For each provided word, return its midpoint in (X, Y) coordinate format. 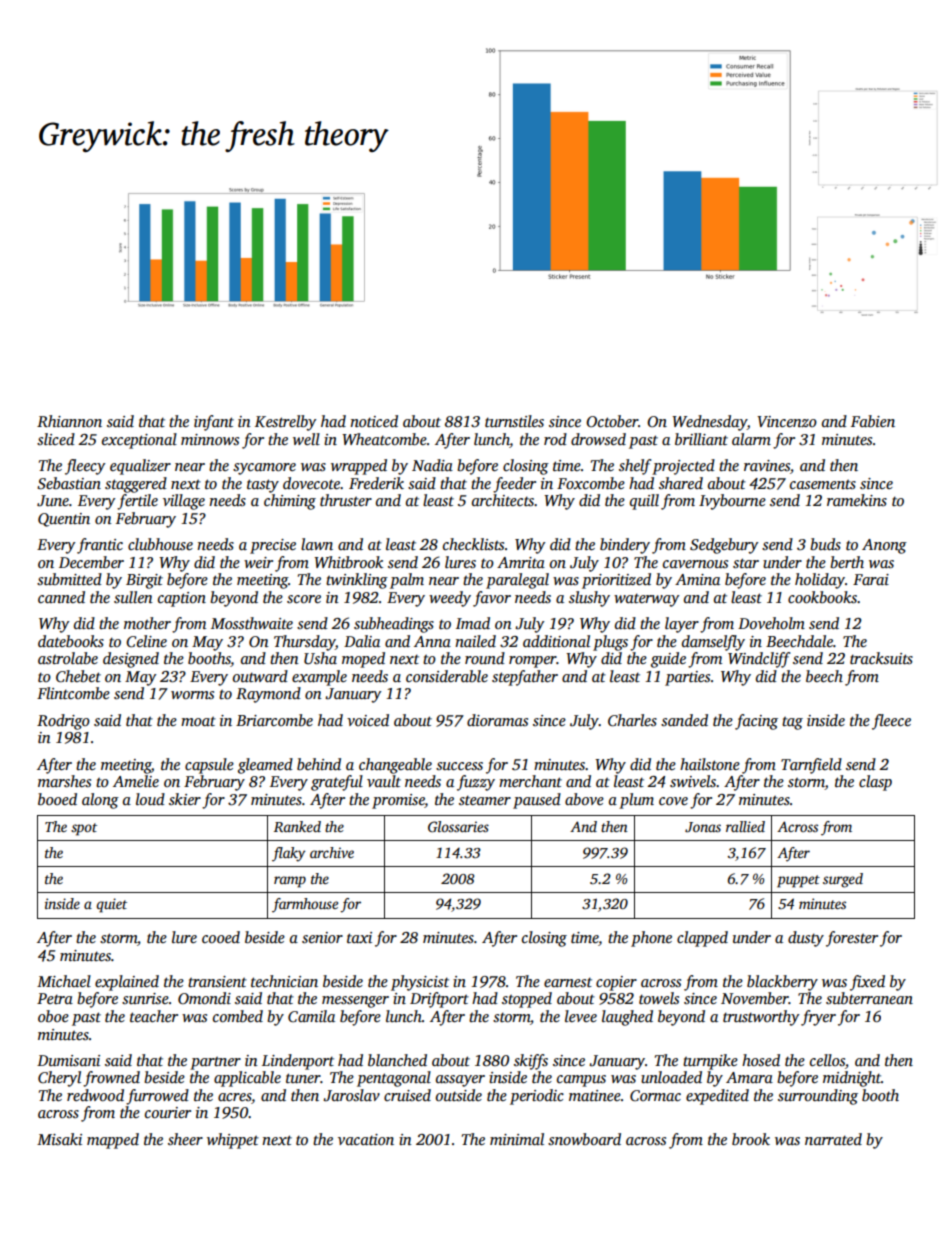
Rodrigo (63, 722)
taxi (359, 937)
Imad (473, 623)
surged (843, 880)
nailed (475, 641)
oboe (53, 1016)
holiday (820, 581)
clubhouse (160, 544)
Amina (697, 579)
